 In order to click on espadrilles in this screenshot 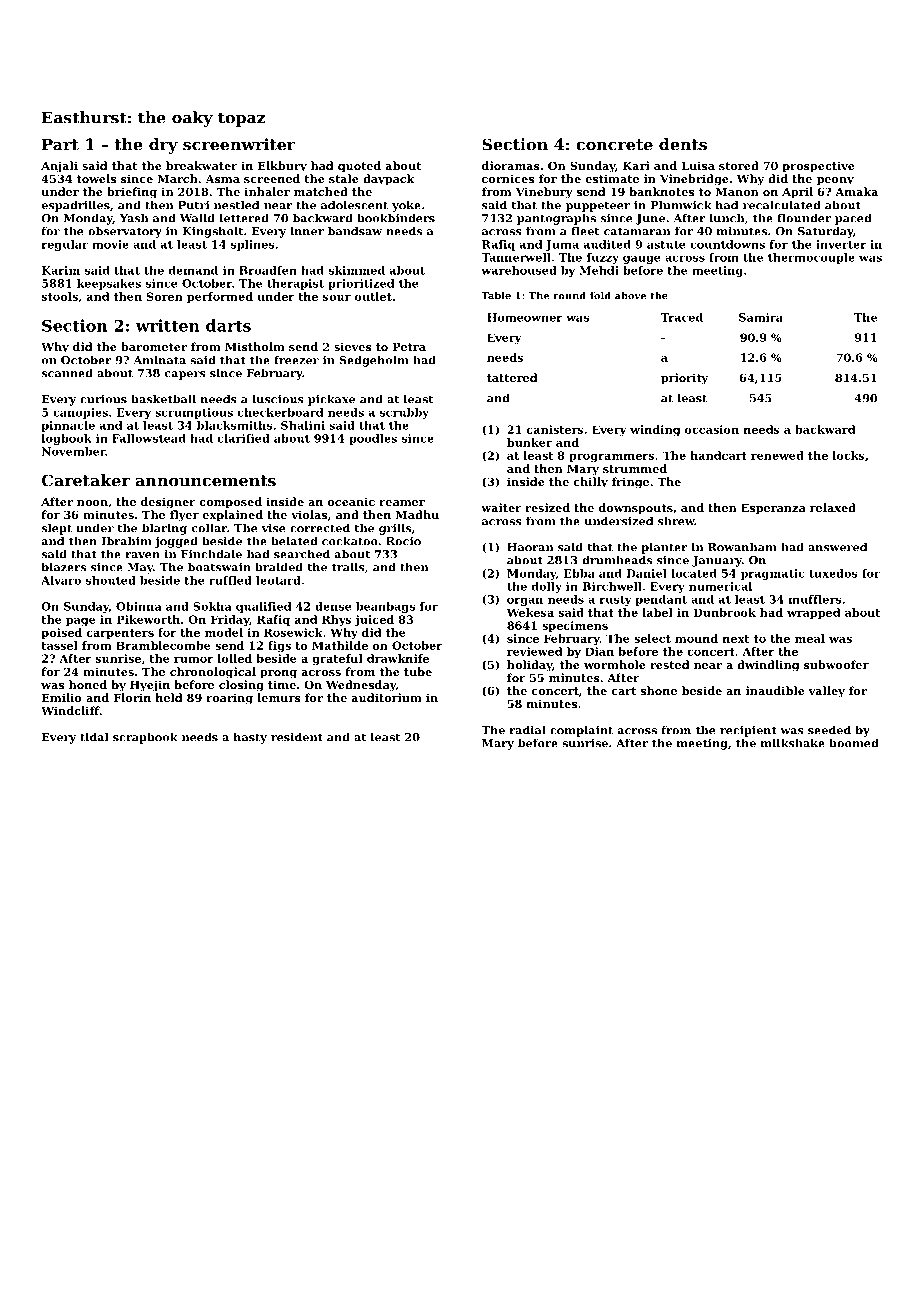, I will do `click(76, 206)`.
